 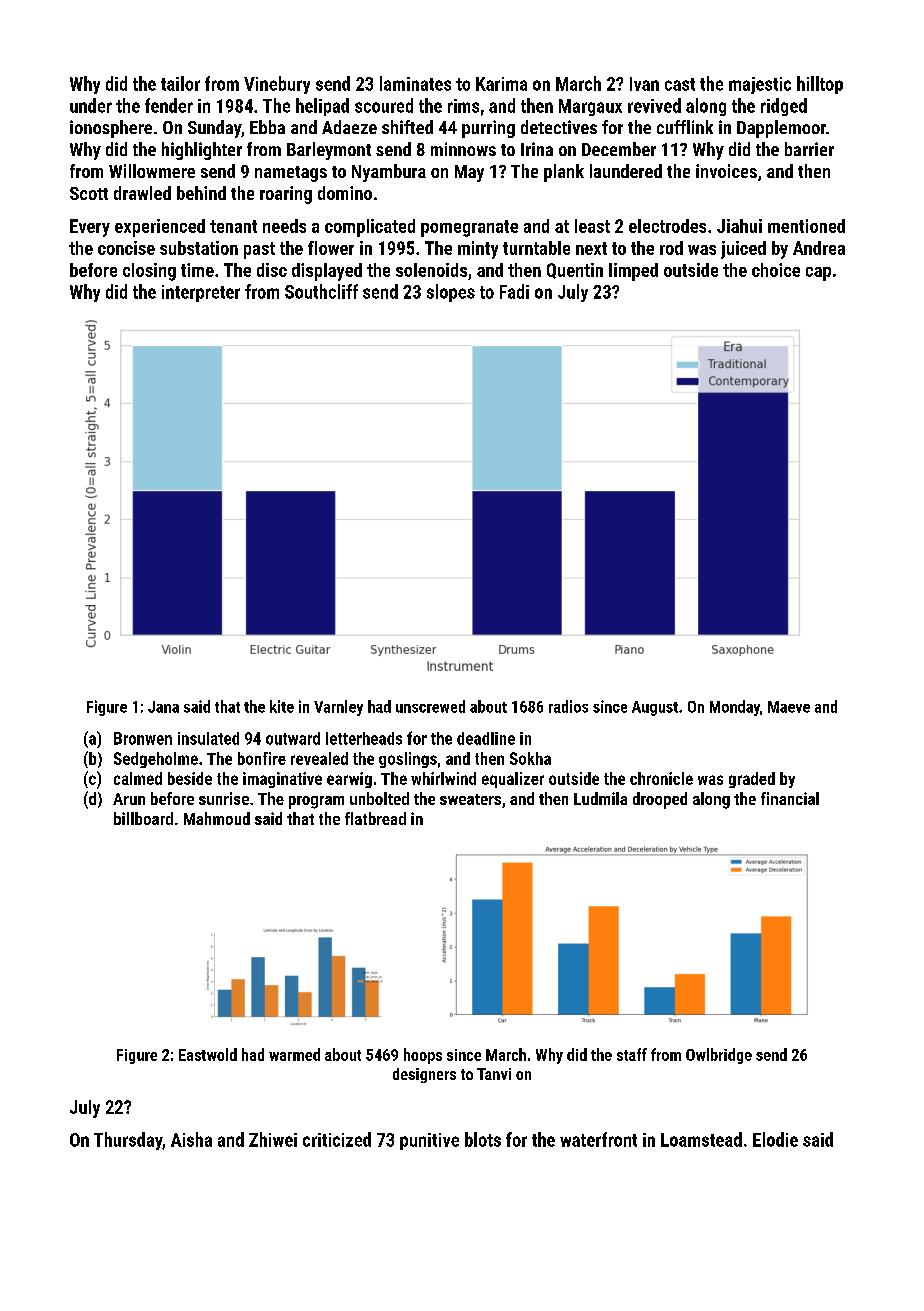 I want to click on Aisha, so click(x=191, y=1139).
